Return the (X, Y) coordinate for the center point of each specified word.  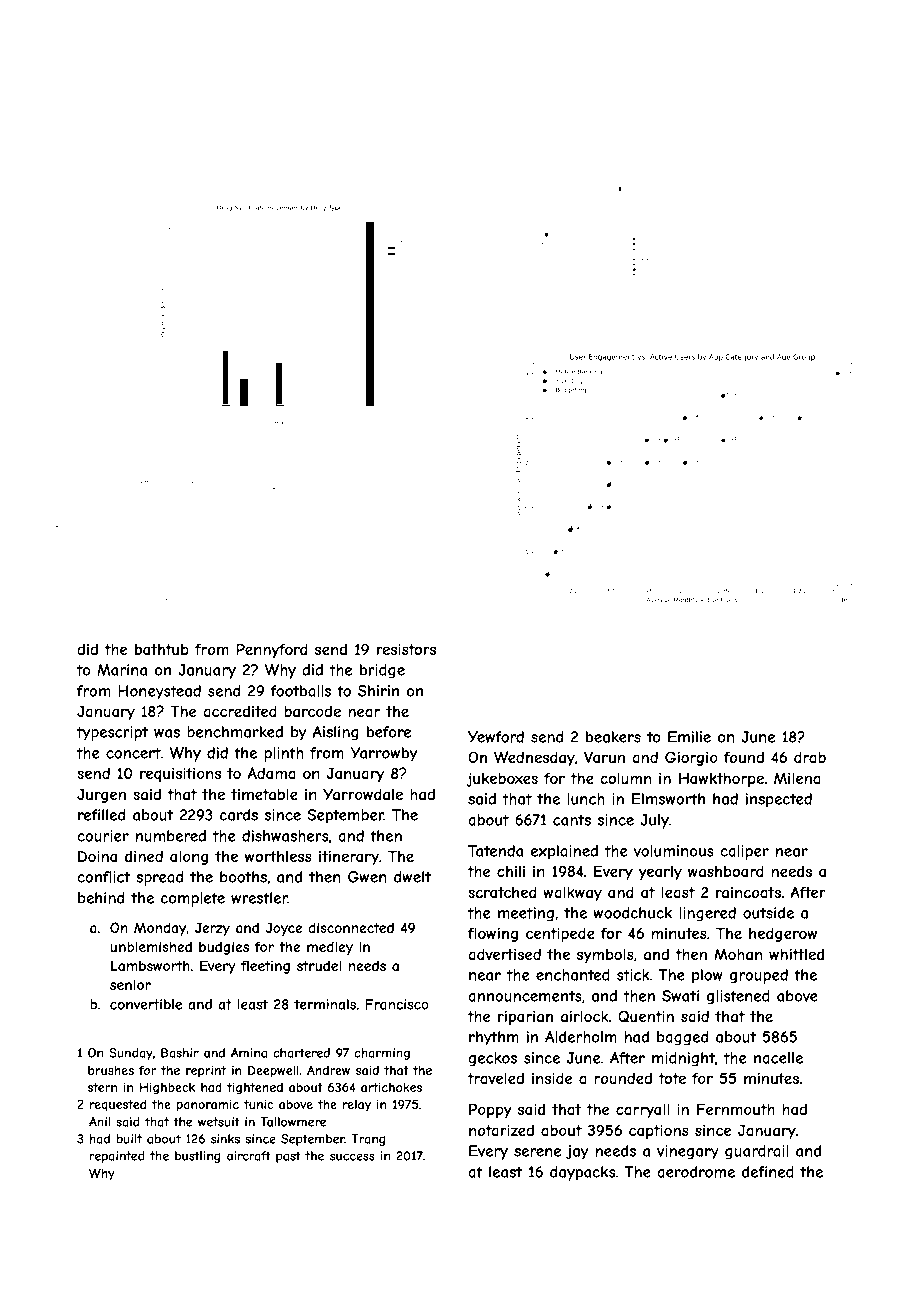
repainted (117, 1157)
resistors (406, 649)
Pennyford (272, 650)
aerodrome (696, 1172)
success (352, 1157)
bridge (382, 671)
